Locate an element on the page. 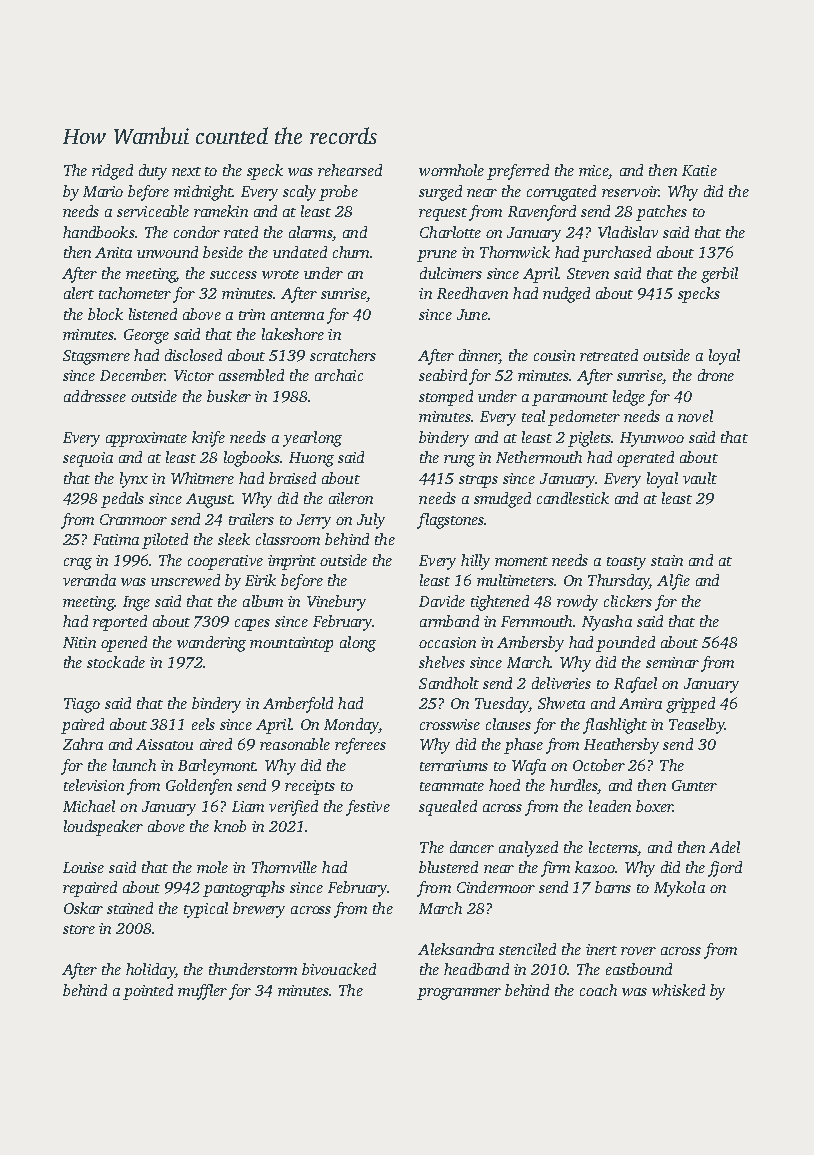 Image resolution: width=814 pixels, height=1155 pixels. rehearsed is located at coordinates (350, 170).
